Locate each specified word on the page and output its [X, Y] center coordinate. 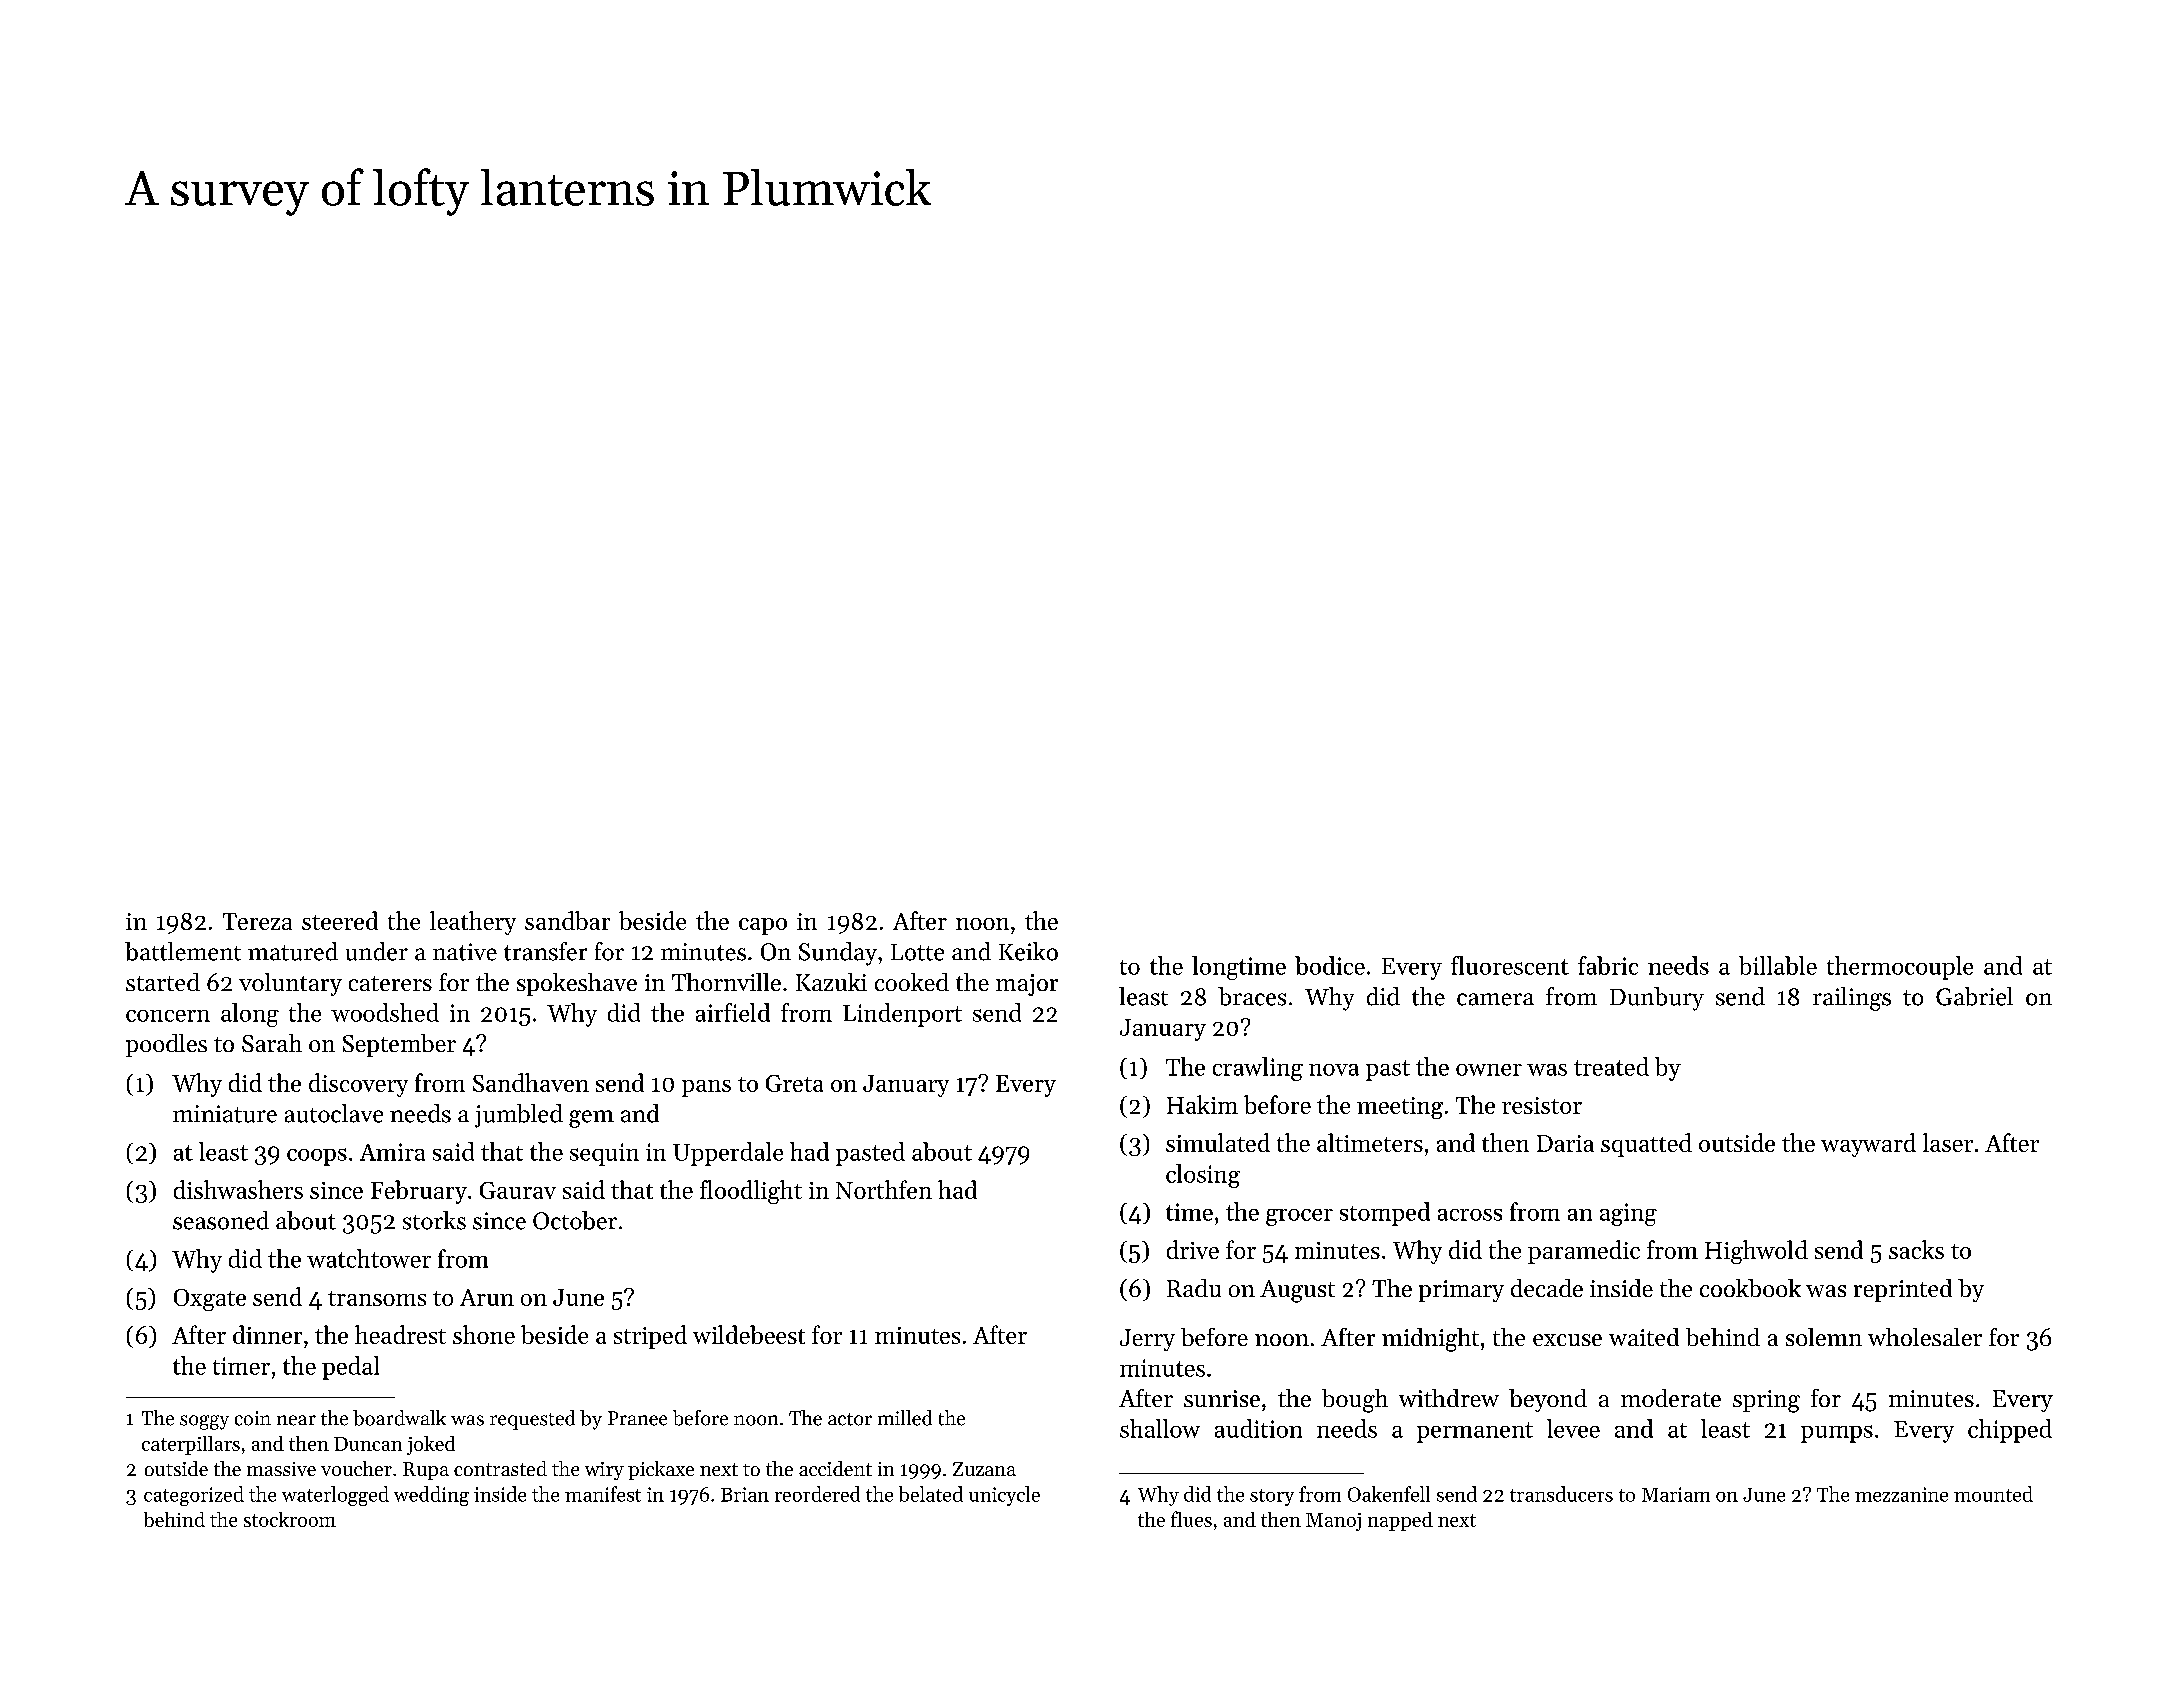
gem [591, 1119]
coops [317, 1157]
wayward [1868, 1145]
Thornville [726, 982]
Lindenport [902, 1015]
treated [1611, 1066]
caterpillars [191, 1445]
